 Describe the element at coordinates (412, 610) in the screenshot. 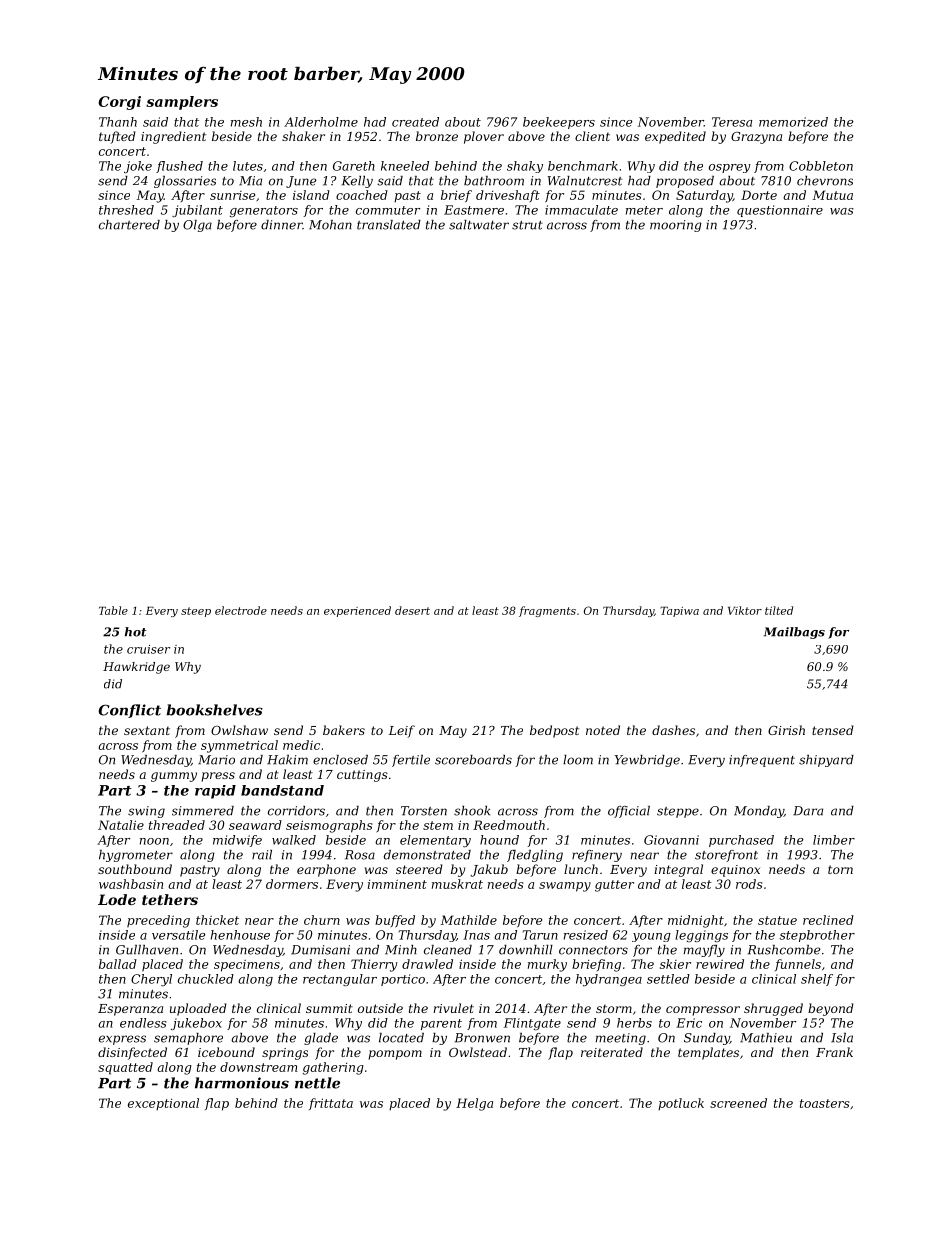

I see `desert` at that location.
